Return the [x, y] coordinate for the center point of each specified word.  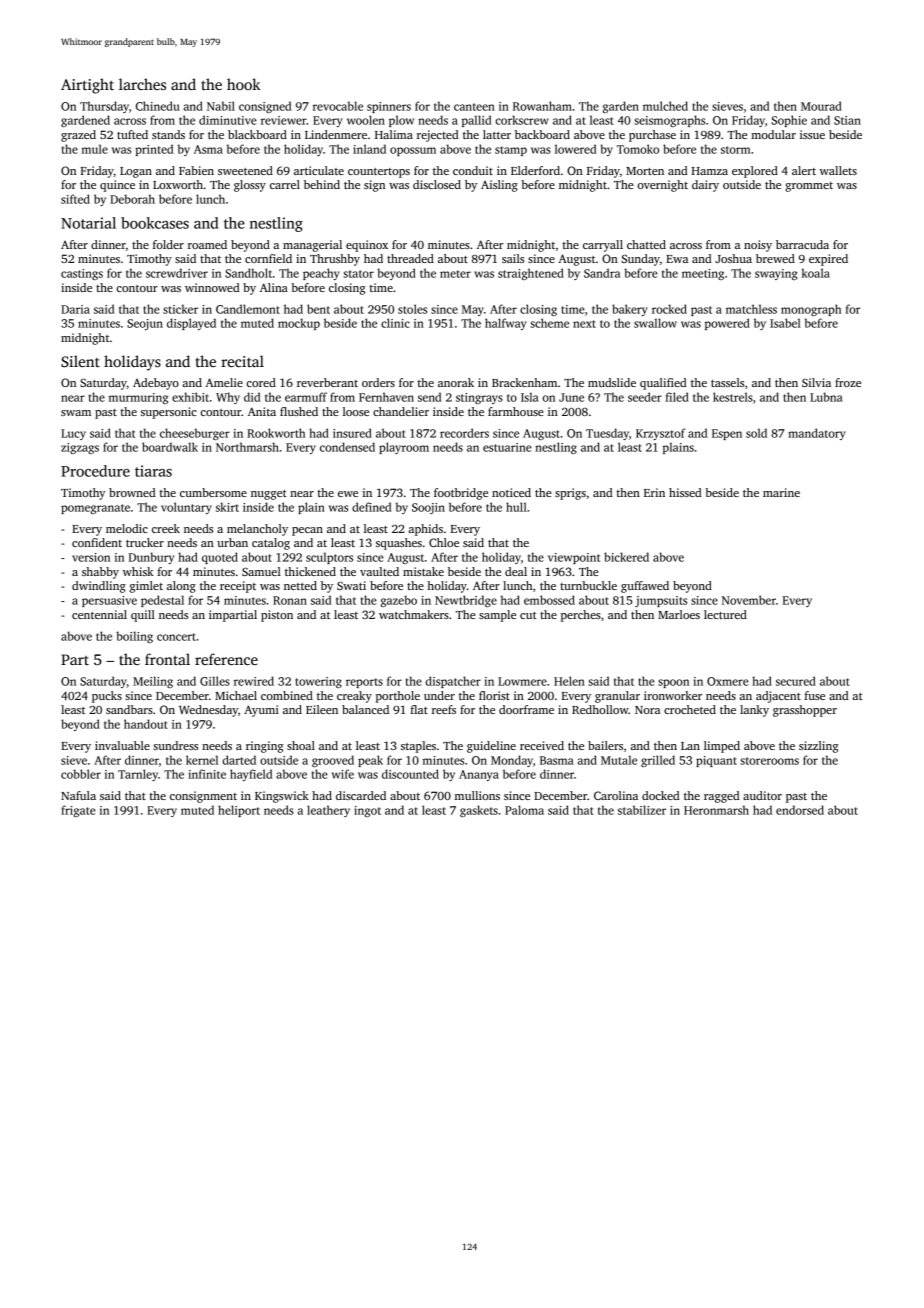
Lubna [826, 397]
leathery [328, 811]
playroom [404, 448]
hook [244, 84]
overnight [663, 186]
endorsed [800, 810]
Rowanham [542, 106]
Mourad [821, 106]
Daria [75, 309]
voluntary [186, 508]
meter [455, 274]
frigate [78, 811]
